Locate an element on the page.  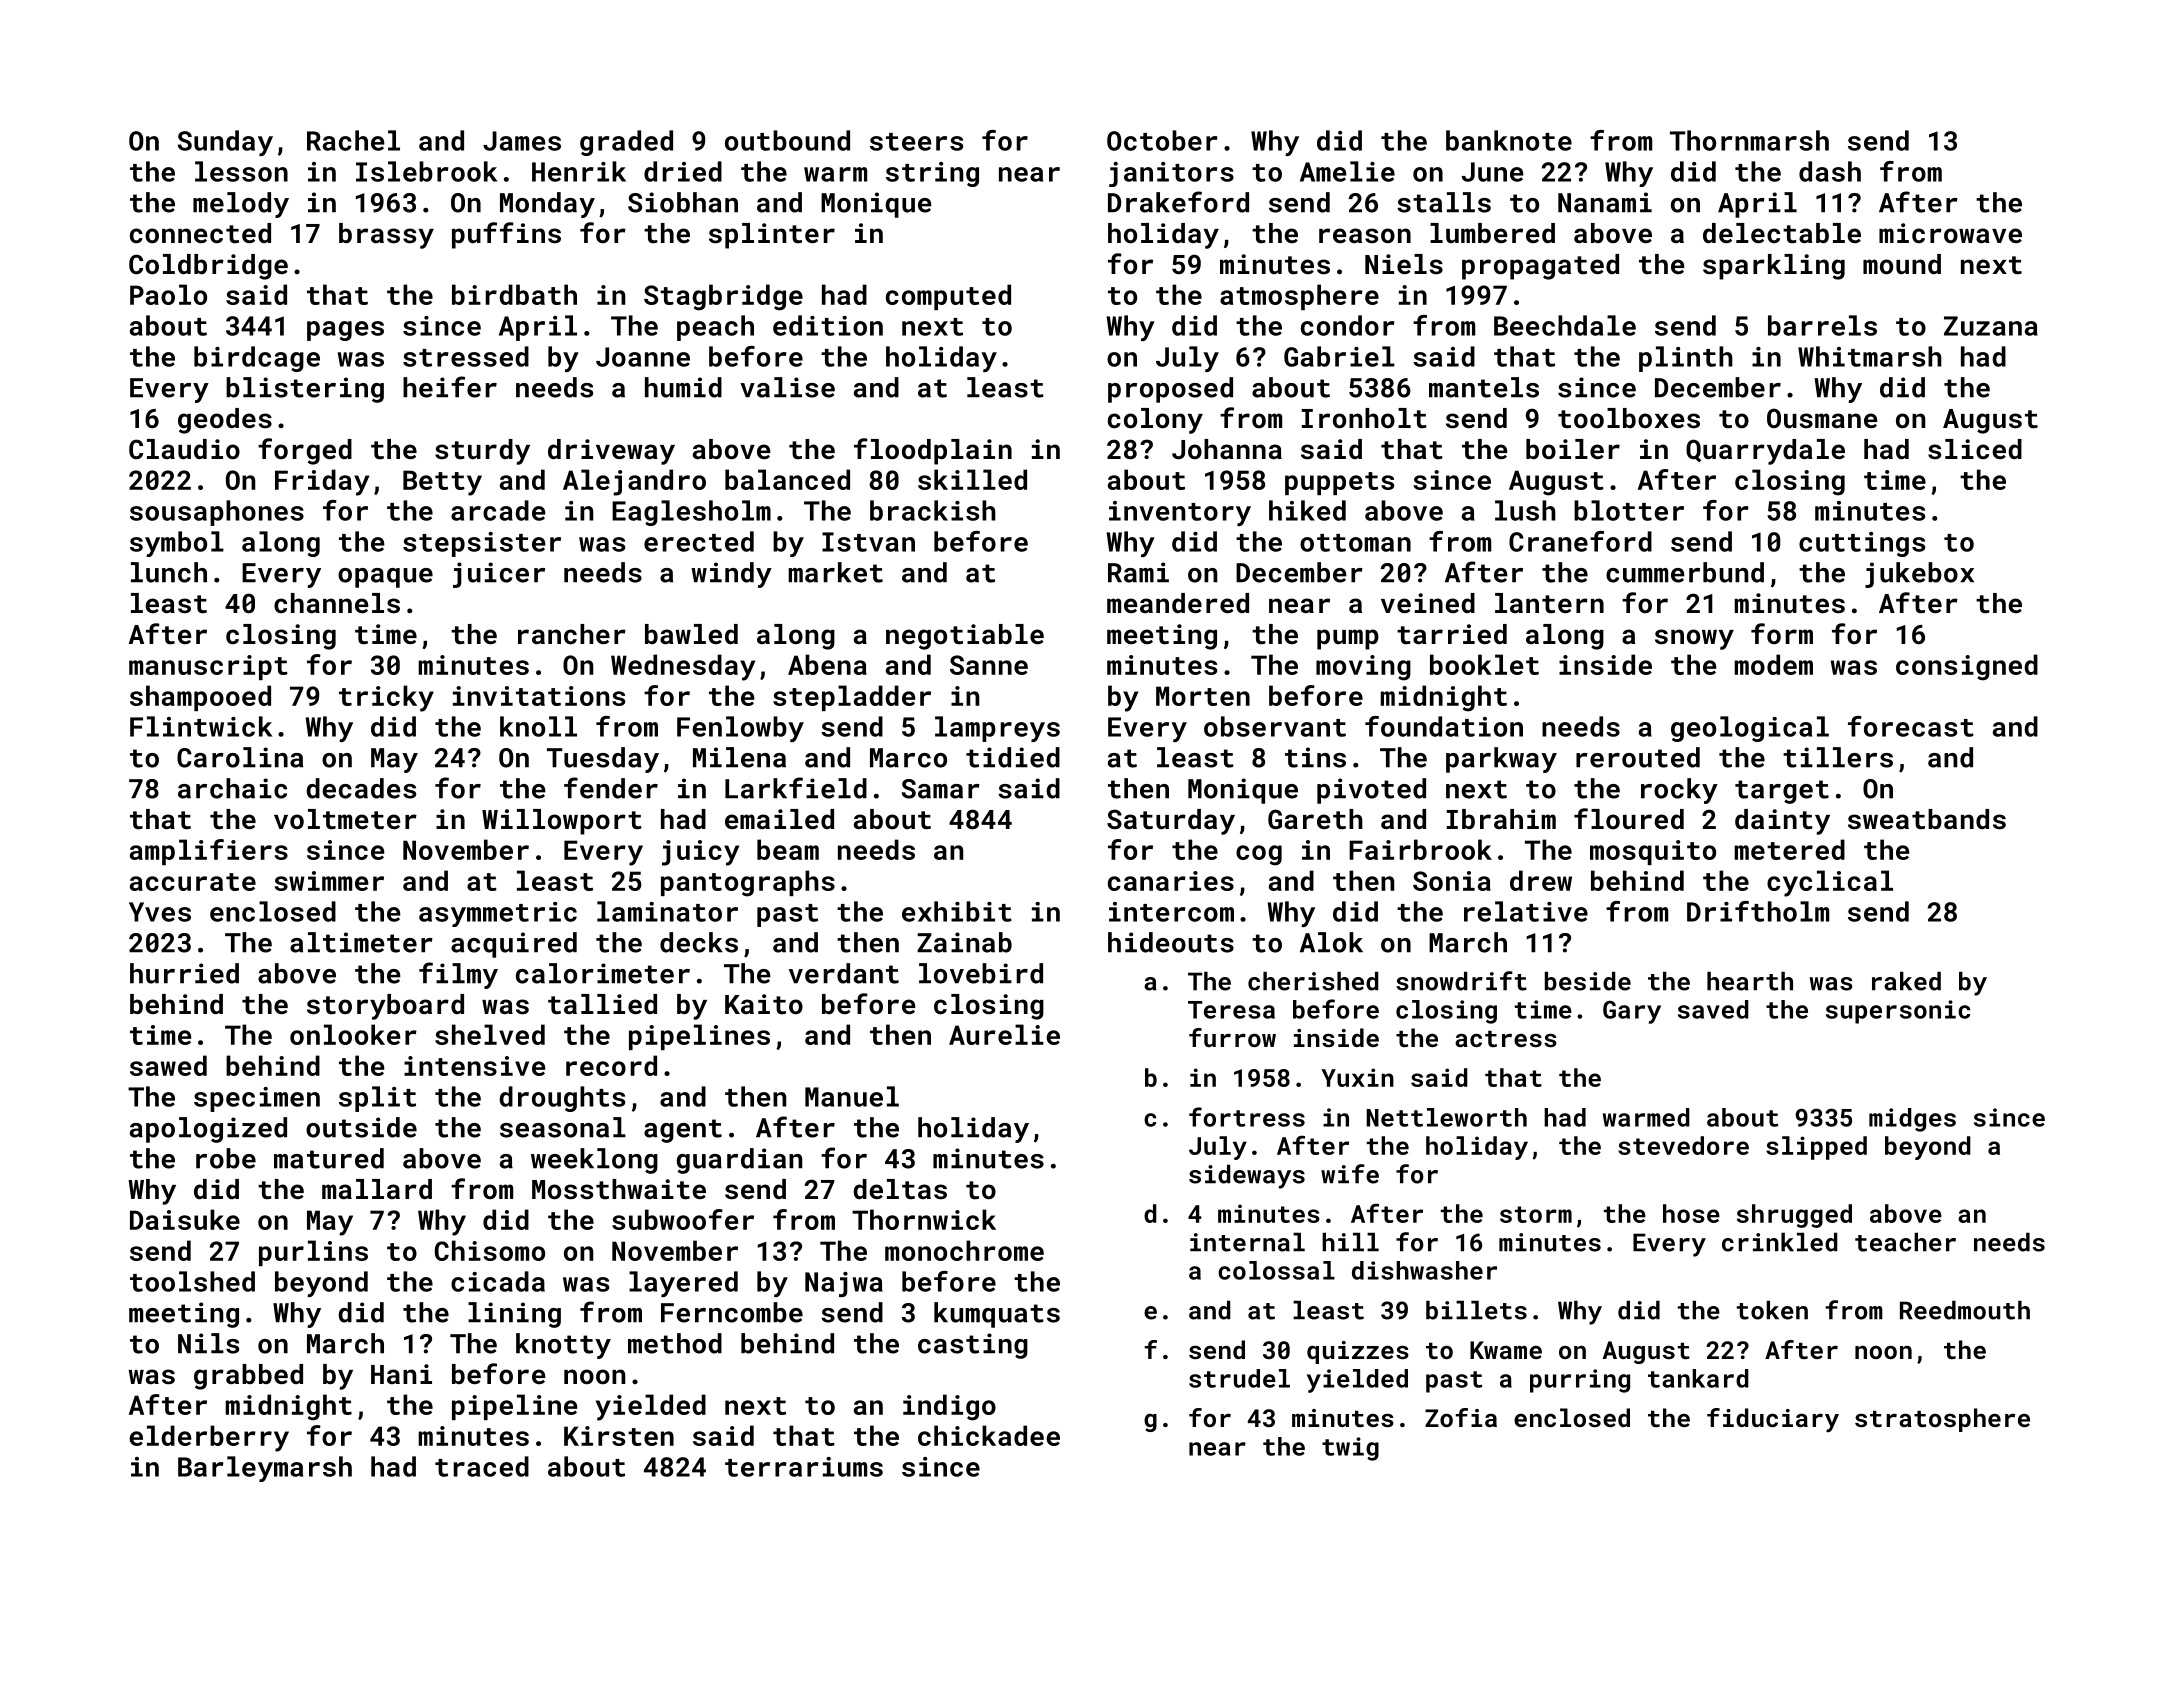
cyclical is located at coordinates (1830, 883).
